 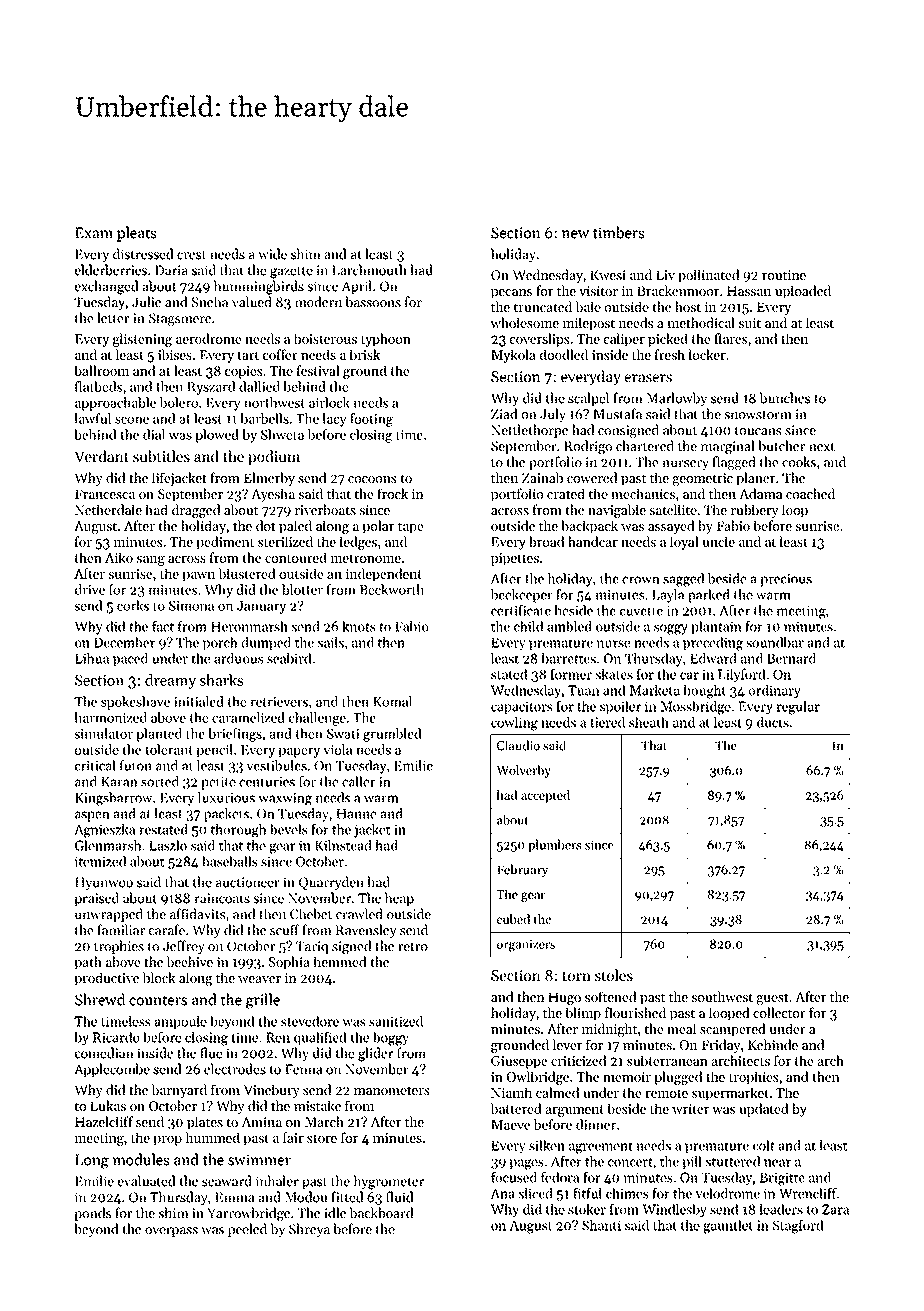 What do you see at coordinates (773, 722) in the image?
I see `ducts` at bounding box center [773, 722].
